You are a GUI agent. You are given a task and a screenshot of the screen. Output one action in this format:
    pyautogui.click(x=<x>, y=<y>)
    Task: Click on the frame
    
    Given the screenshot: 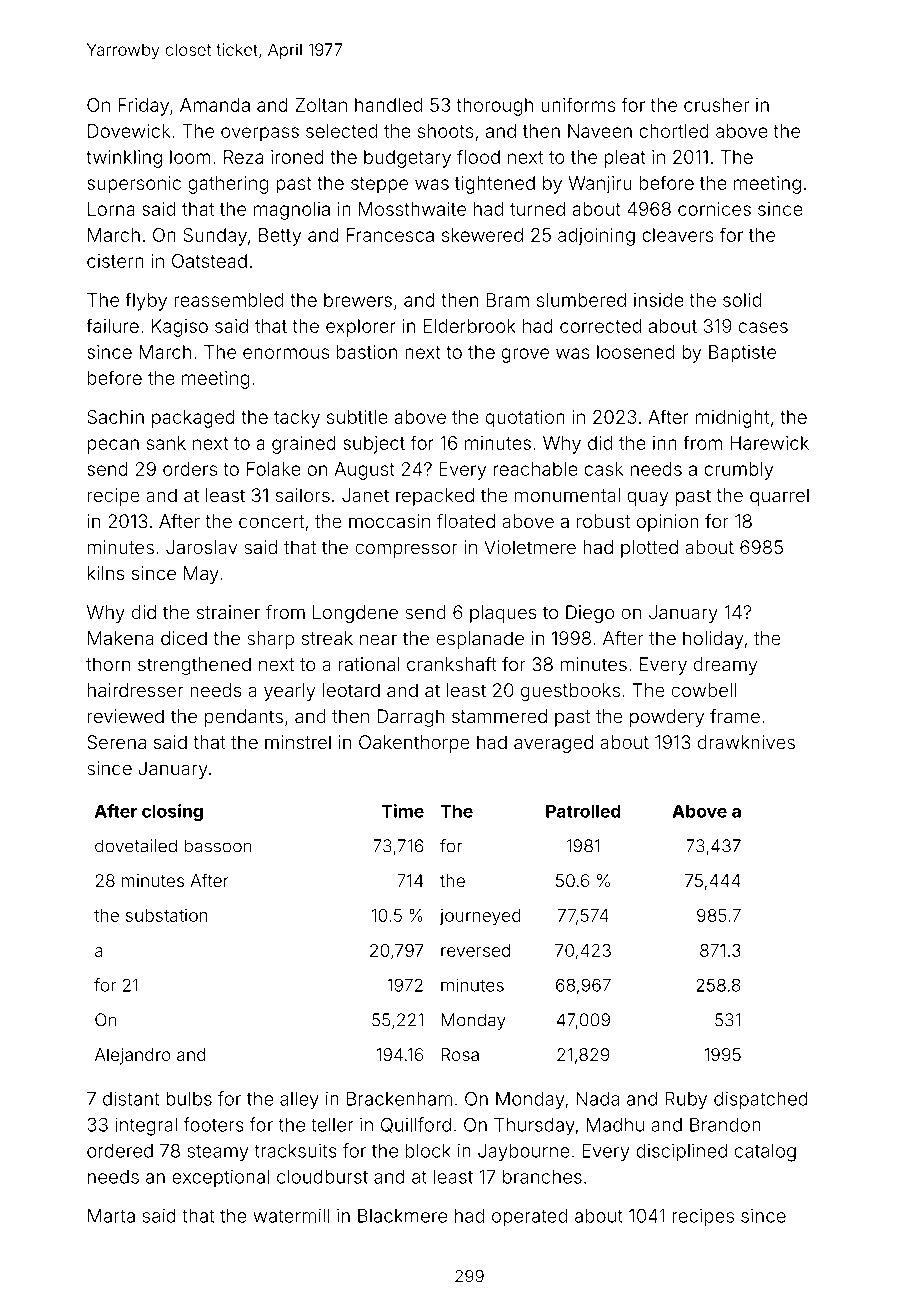 What is the action you would take?
    pyautogui.click(x=735, y=716)
